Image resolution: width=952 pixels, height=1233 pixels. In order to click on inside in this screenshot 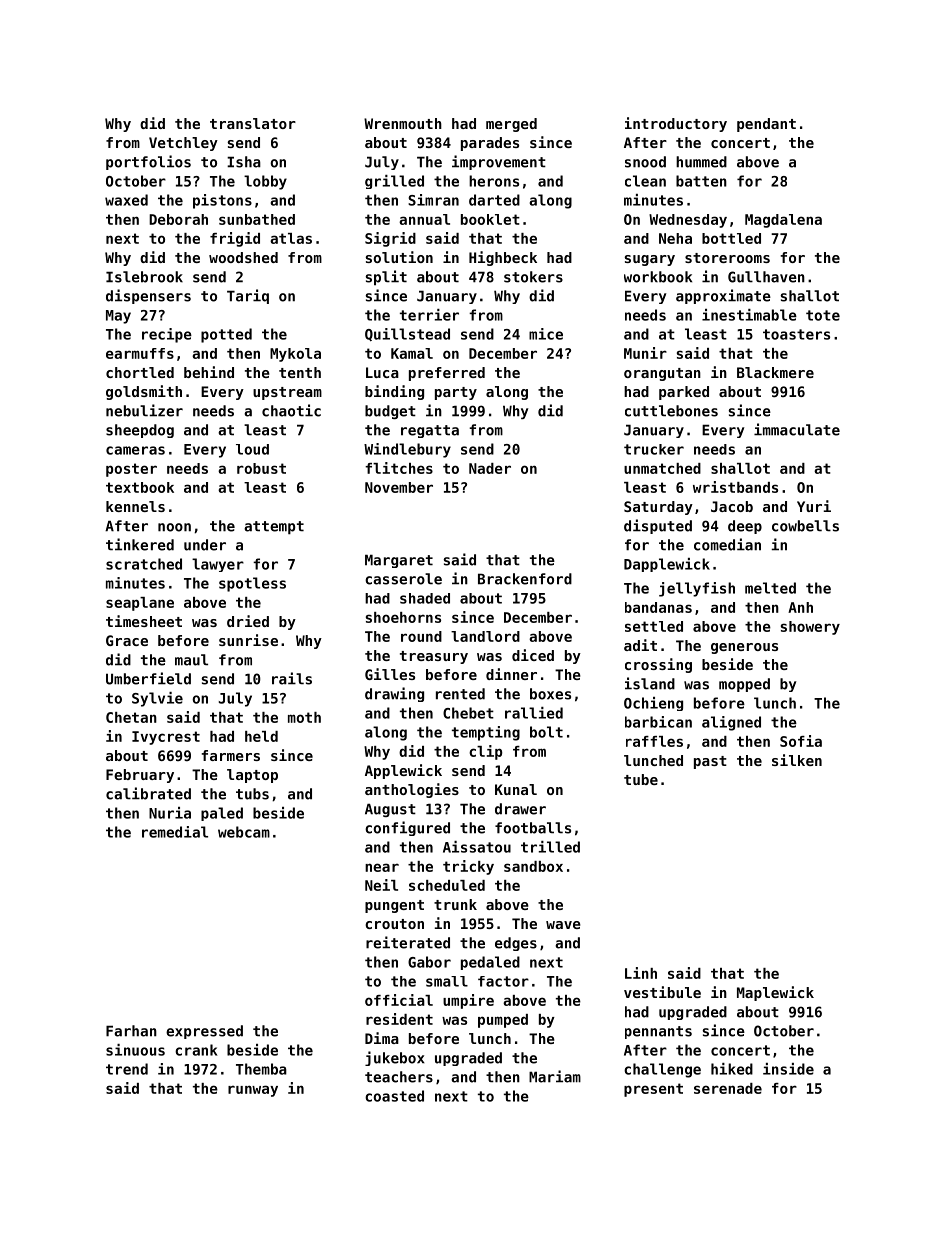, I will do `click(788, 1069)`.
